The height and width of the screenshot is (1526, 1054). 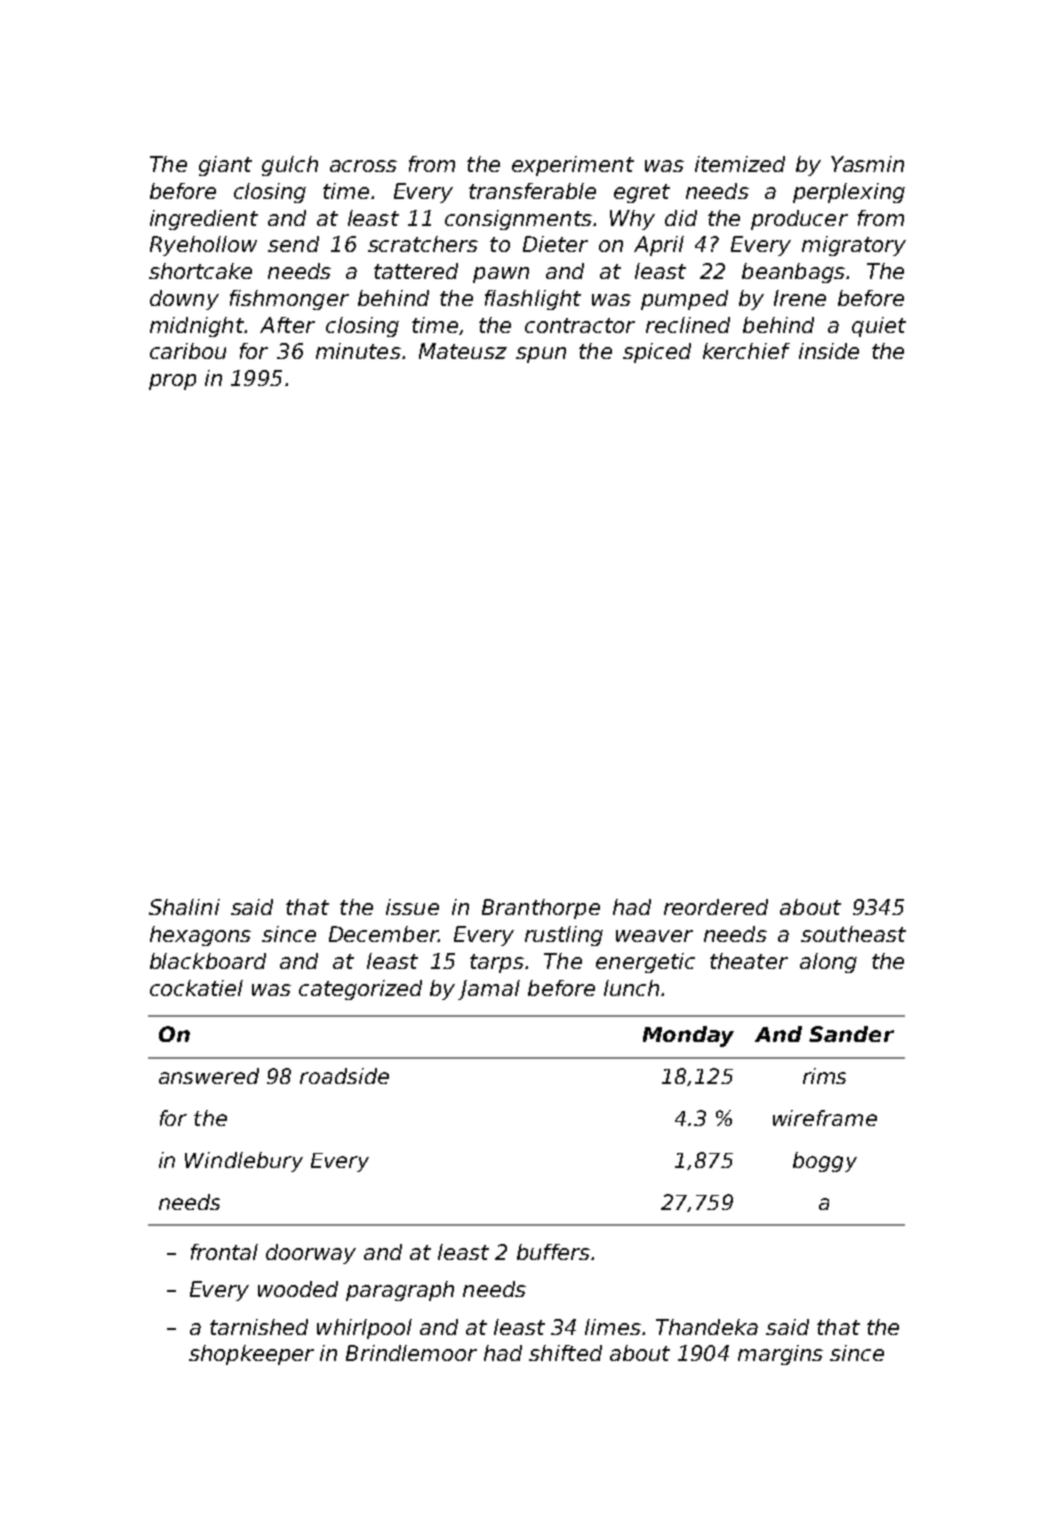 I want to click on Shalini, so click(x=184, y=907).
